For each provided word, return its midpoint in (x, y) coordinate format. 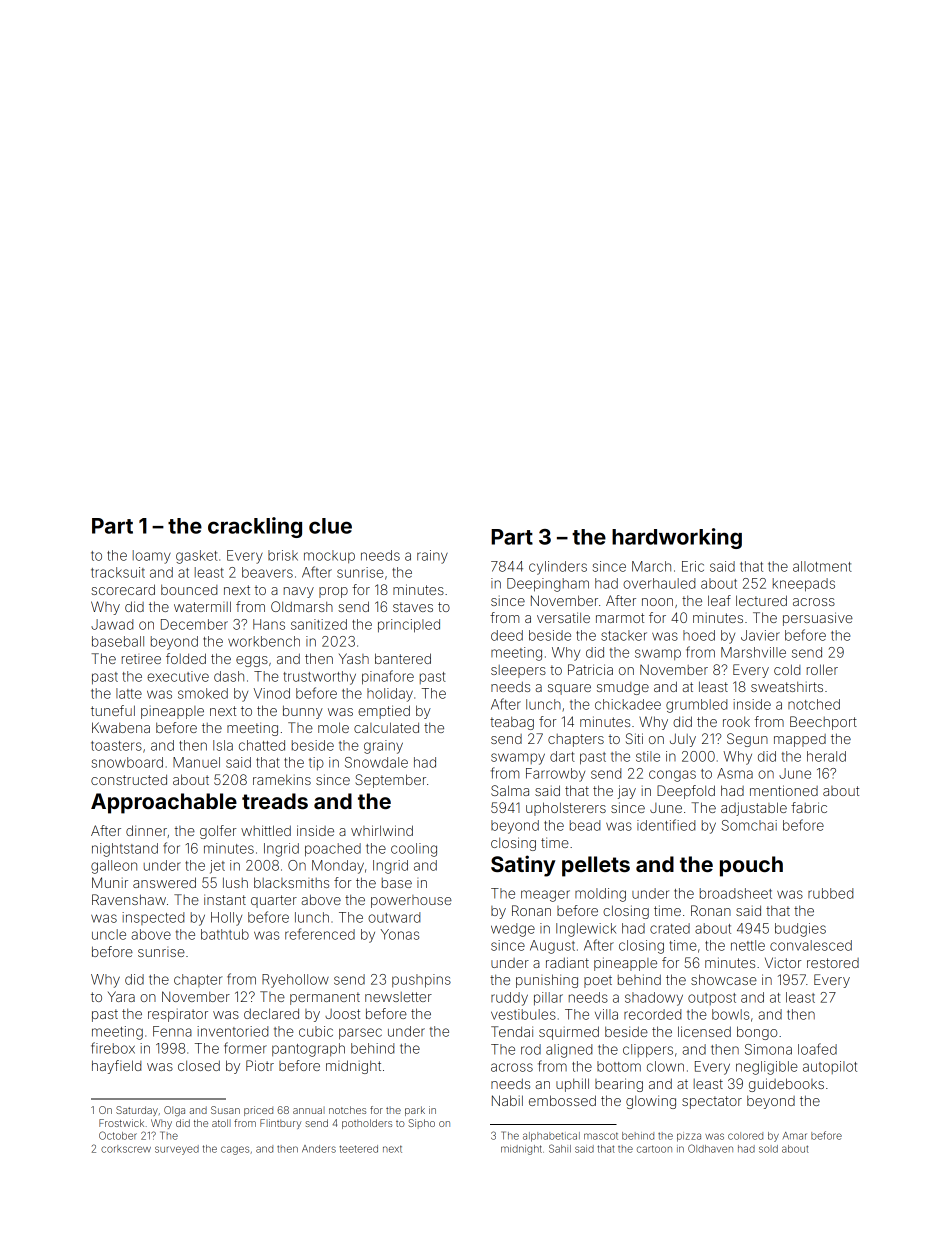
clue (330, 526)
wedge (513, 930)
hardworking (677, 538)
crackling (255, 527)
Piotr (260, 1065)
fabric (809, 807)
